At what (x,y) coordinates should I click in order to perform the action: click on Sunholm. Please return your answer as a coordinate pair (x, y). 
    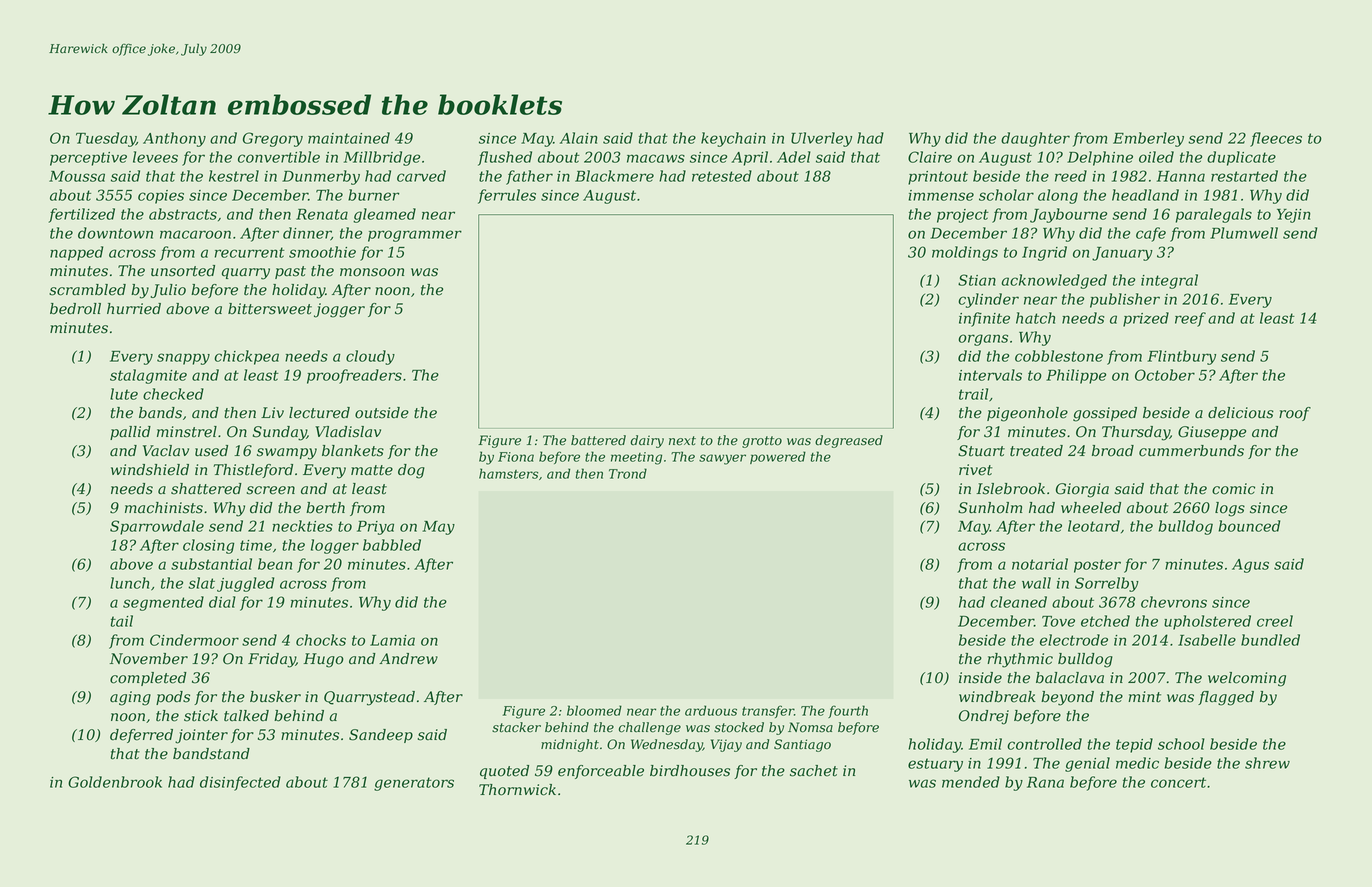
    Looking at the image, I should click on (990, 508).
